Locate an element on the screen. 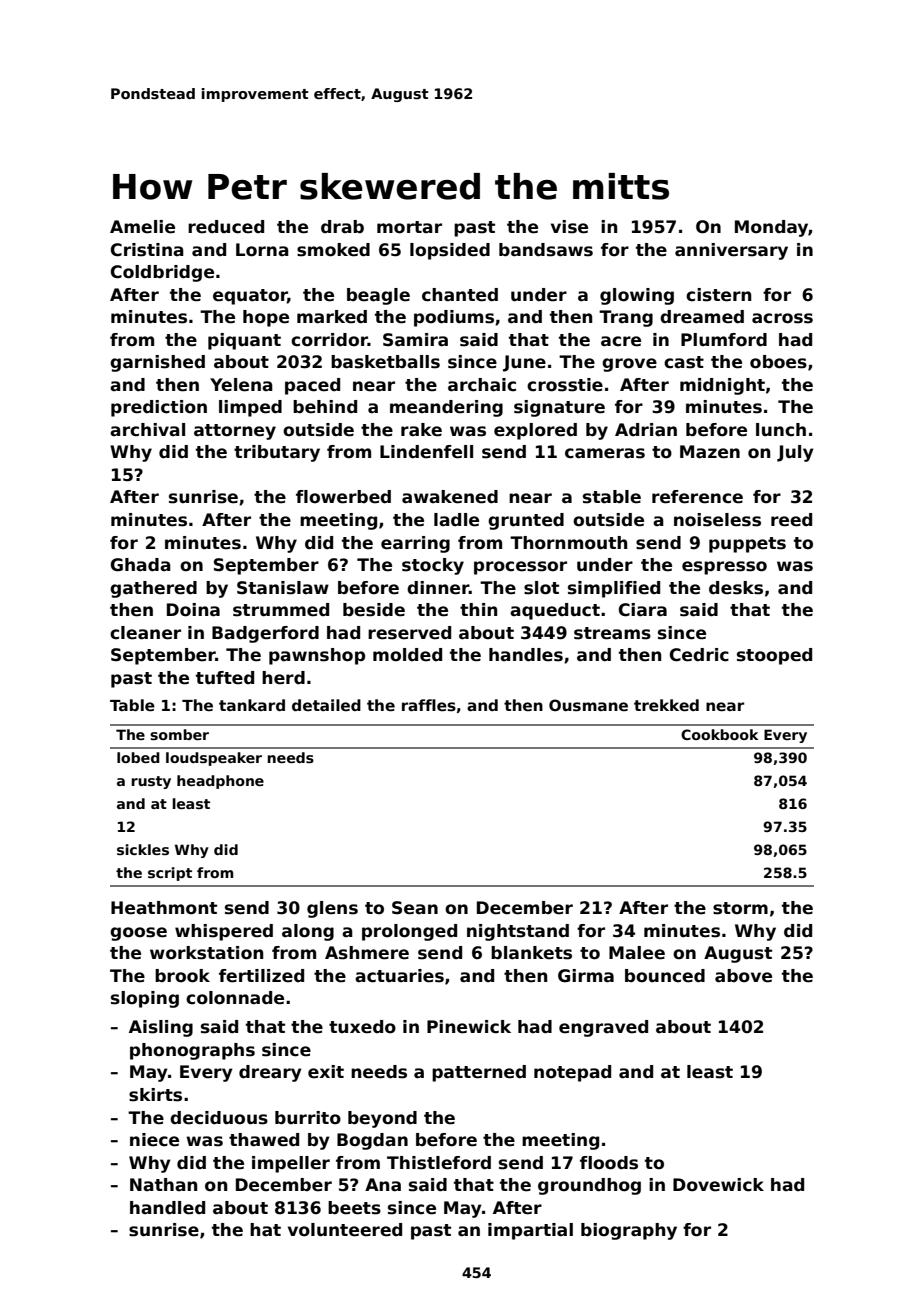  mortar is located at coordinates (409, 227).
